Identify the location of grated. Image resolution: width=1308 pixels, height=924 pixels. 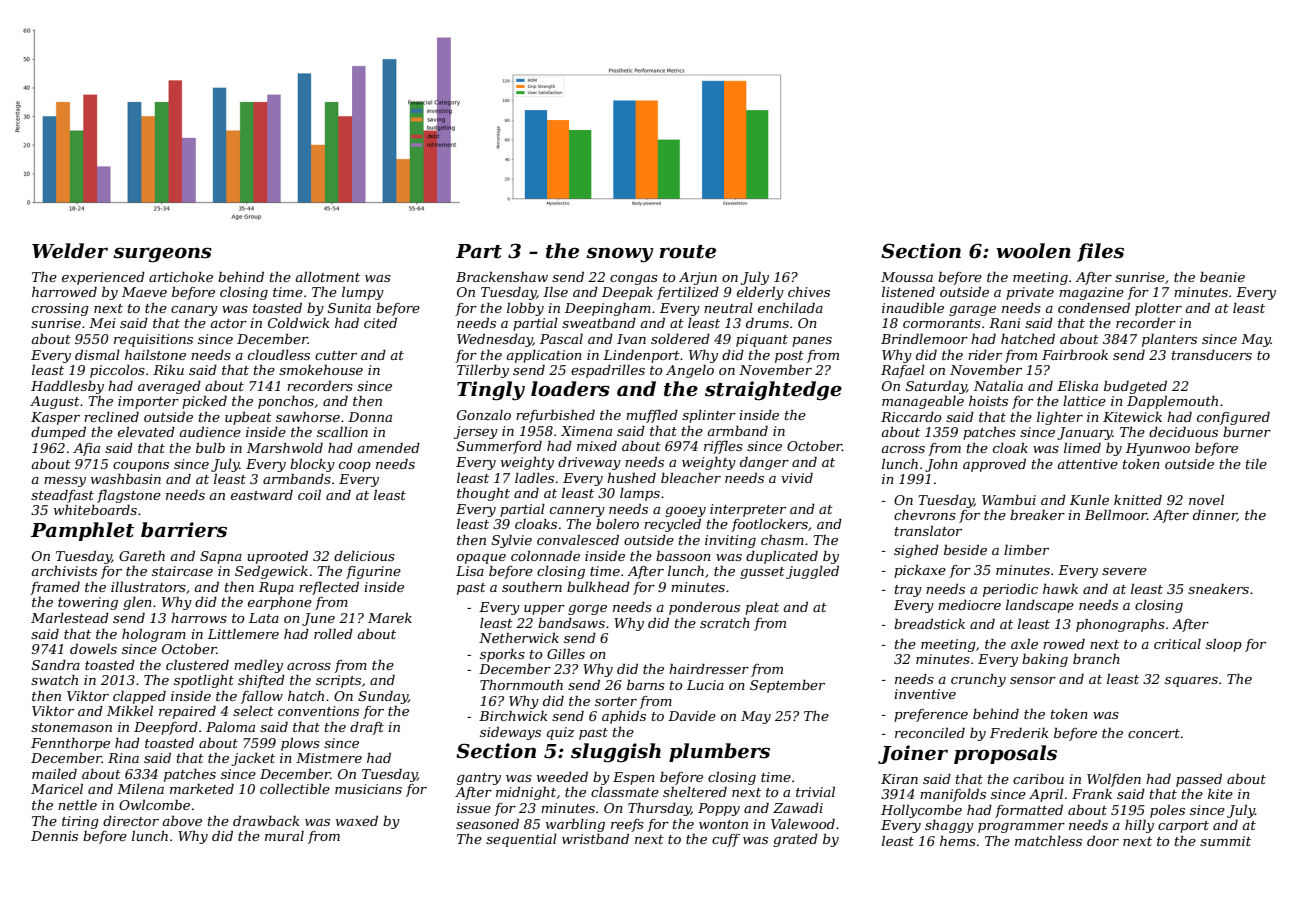
(795, 840).
